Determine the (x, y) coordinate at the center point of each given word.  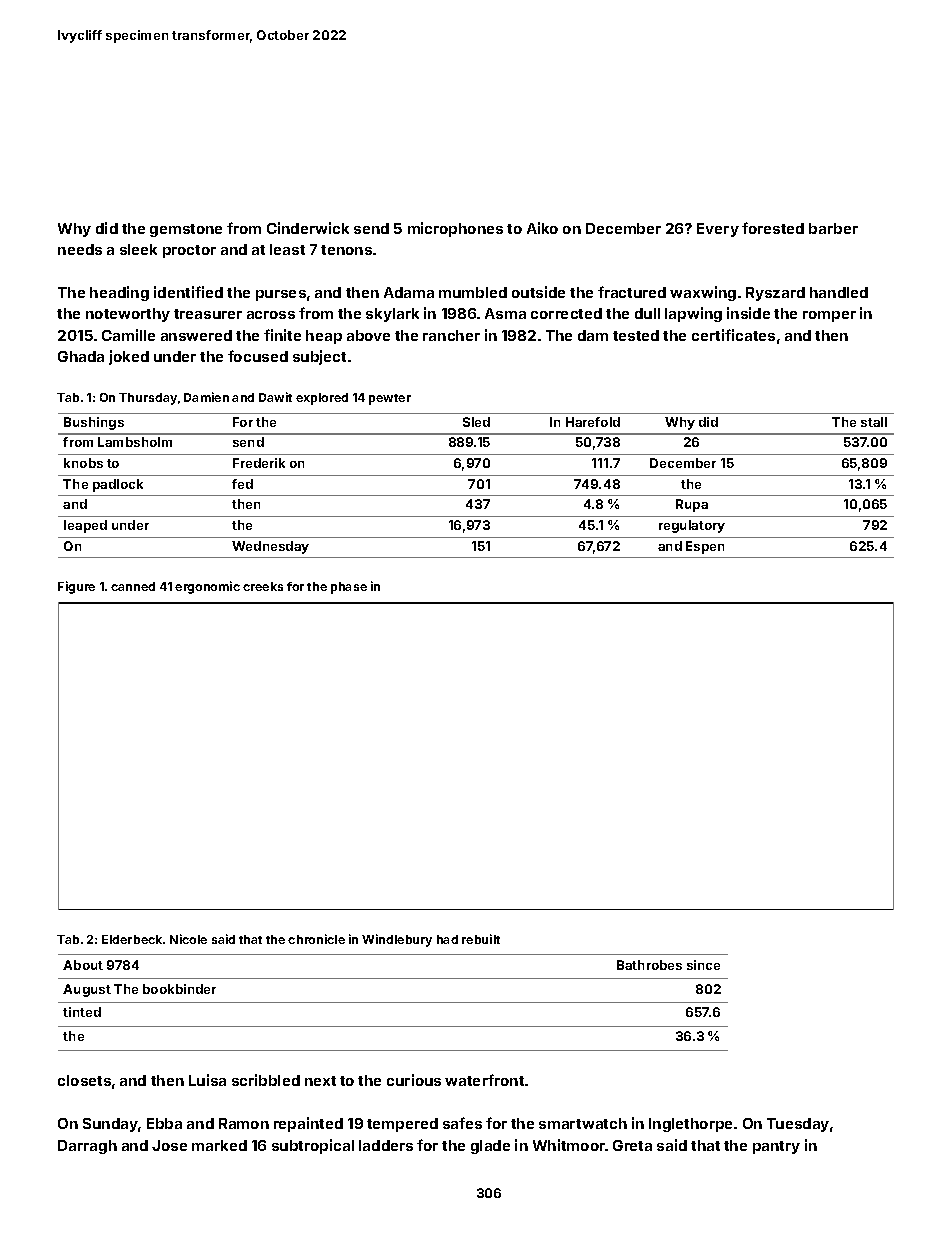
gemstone (186, 230)
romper (829, 316)
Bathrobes (649, 965)
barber (833, 228)
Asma (505, 313)
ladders (386, 1145)
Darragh (87, 1147)
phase (349, 588)
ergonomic (207, 587)
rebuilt (481, 939)
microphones (455, 229)
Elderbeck (132, 939)
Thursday (148, 399)
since (703, 965)
